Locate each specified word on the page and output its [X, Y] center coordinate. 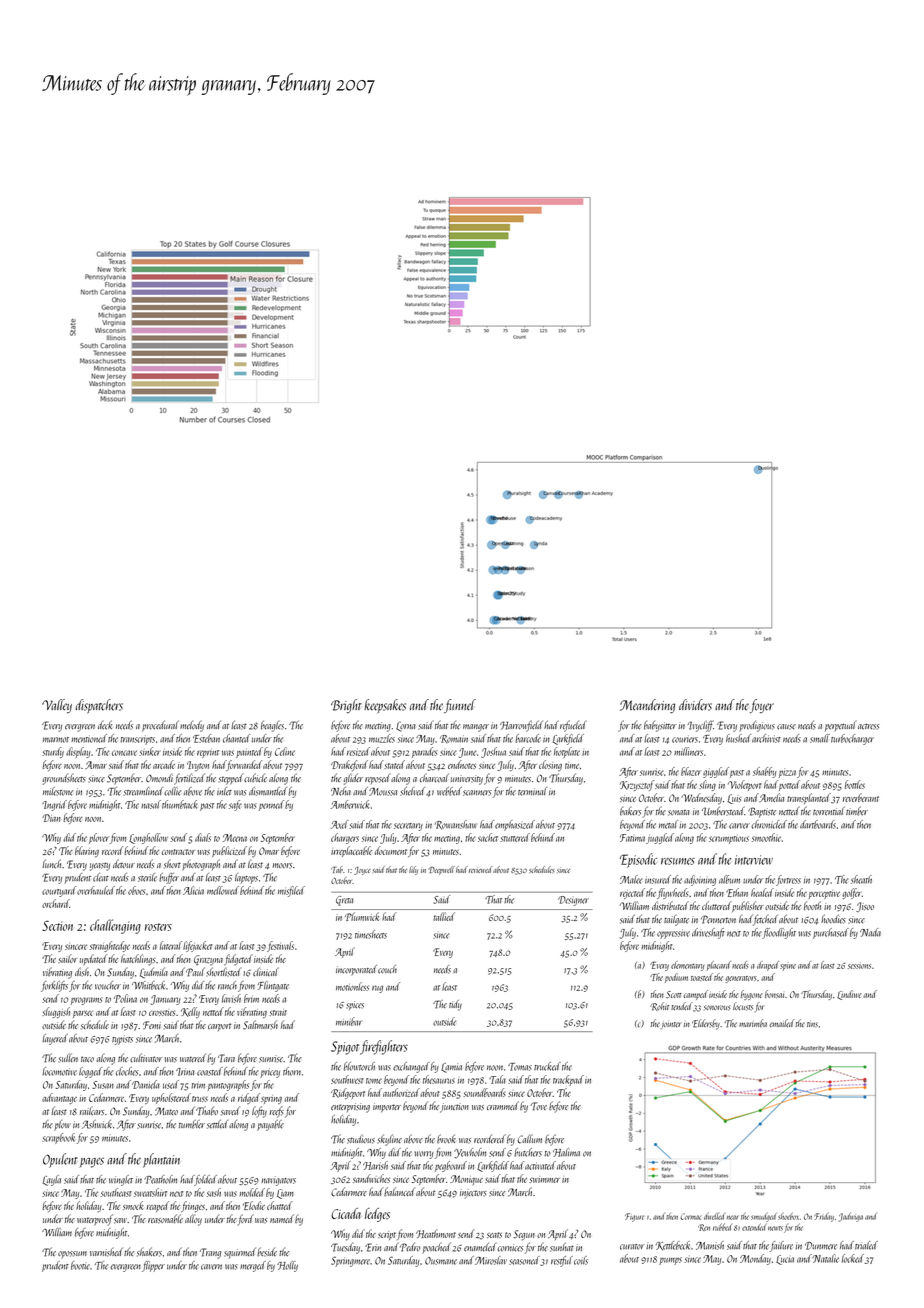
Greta [344, 901]
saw [120, 1221]
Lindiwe [849, 995]
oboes [136, 890]
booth [812, 905]
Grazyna [208, 960]
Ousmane [441, 1261]
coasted [210, 1071]
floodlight [779, 933]
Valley [57, 706]
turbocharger [852, 739]
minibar [349, 1021]
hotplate [567, 752]
